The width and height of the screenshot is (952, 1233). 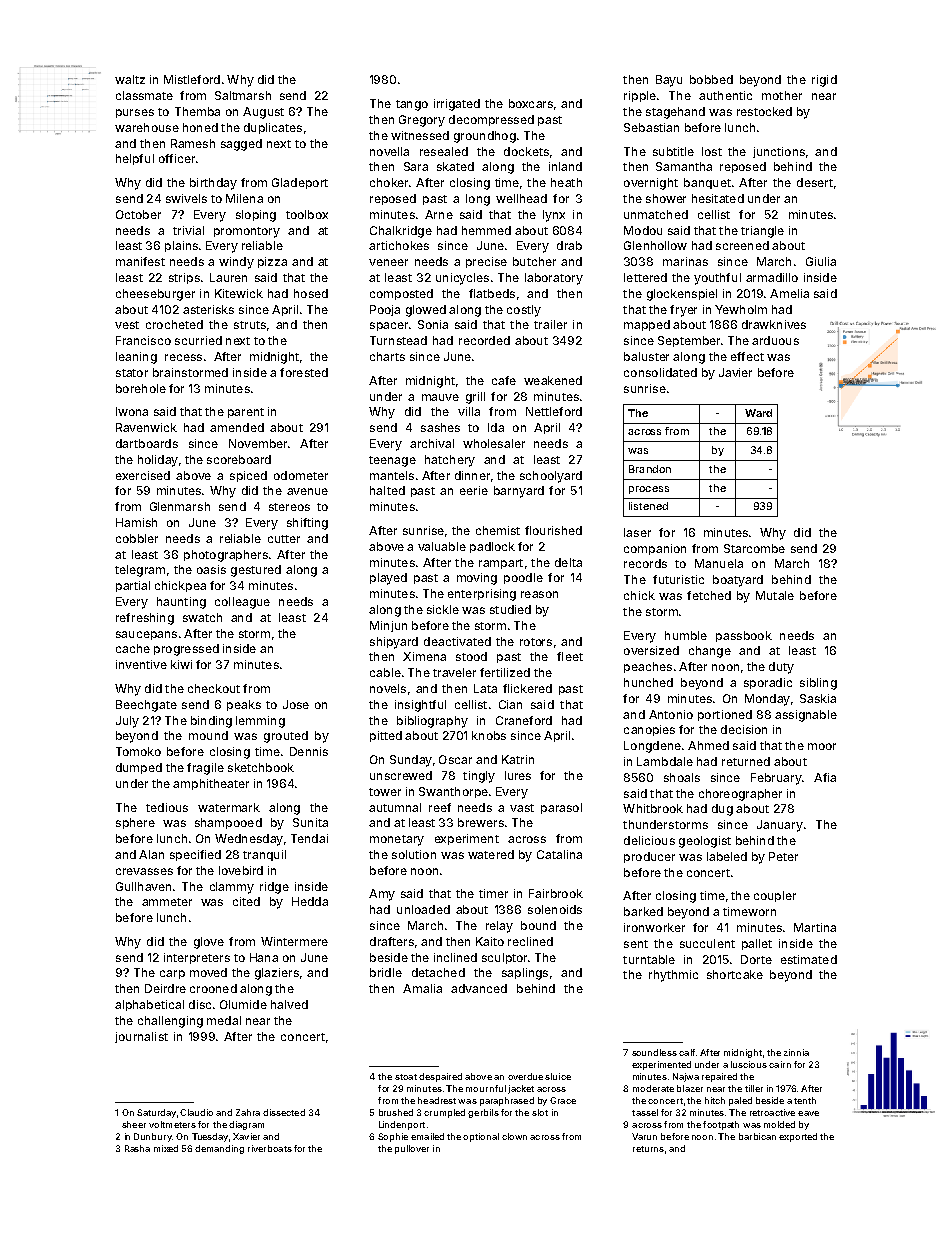 What do you see at coordinates (825, 777) in the screenshot?
I see `Afia` at bounding box center [825, 777].
